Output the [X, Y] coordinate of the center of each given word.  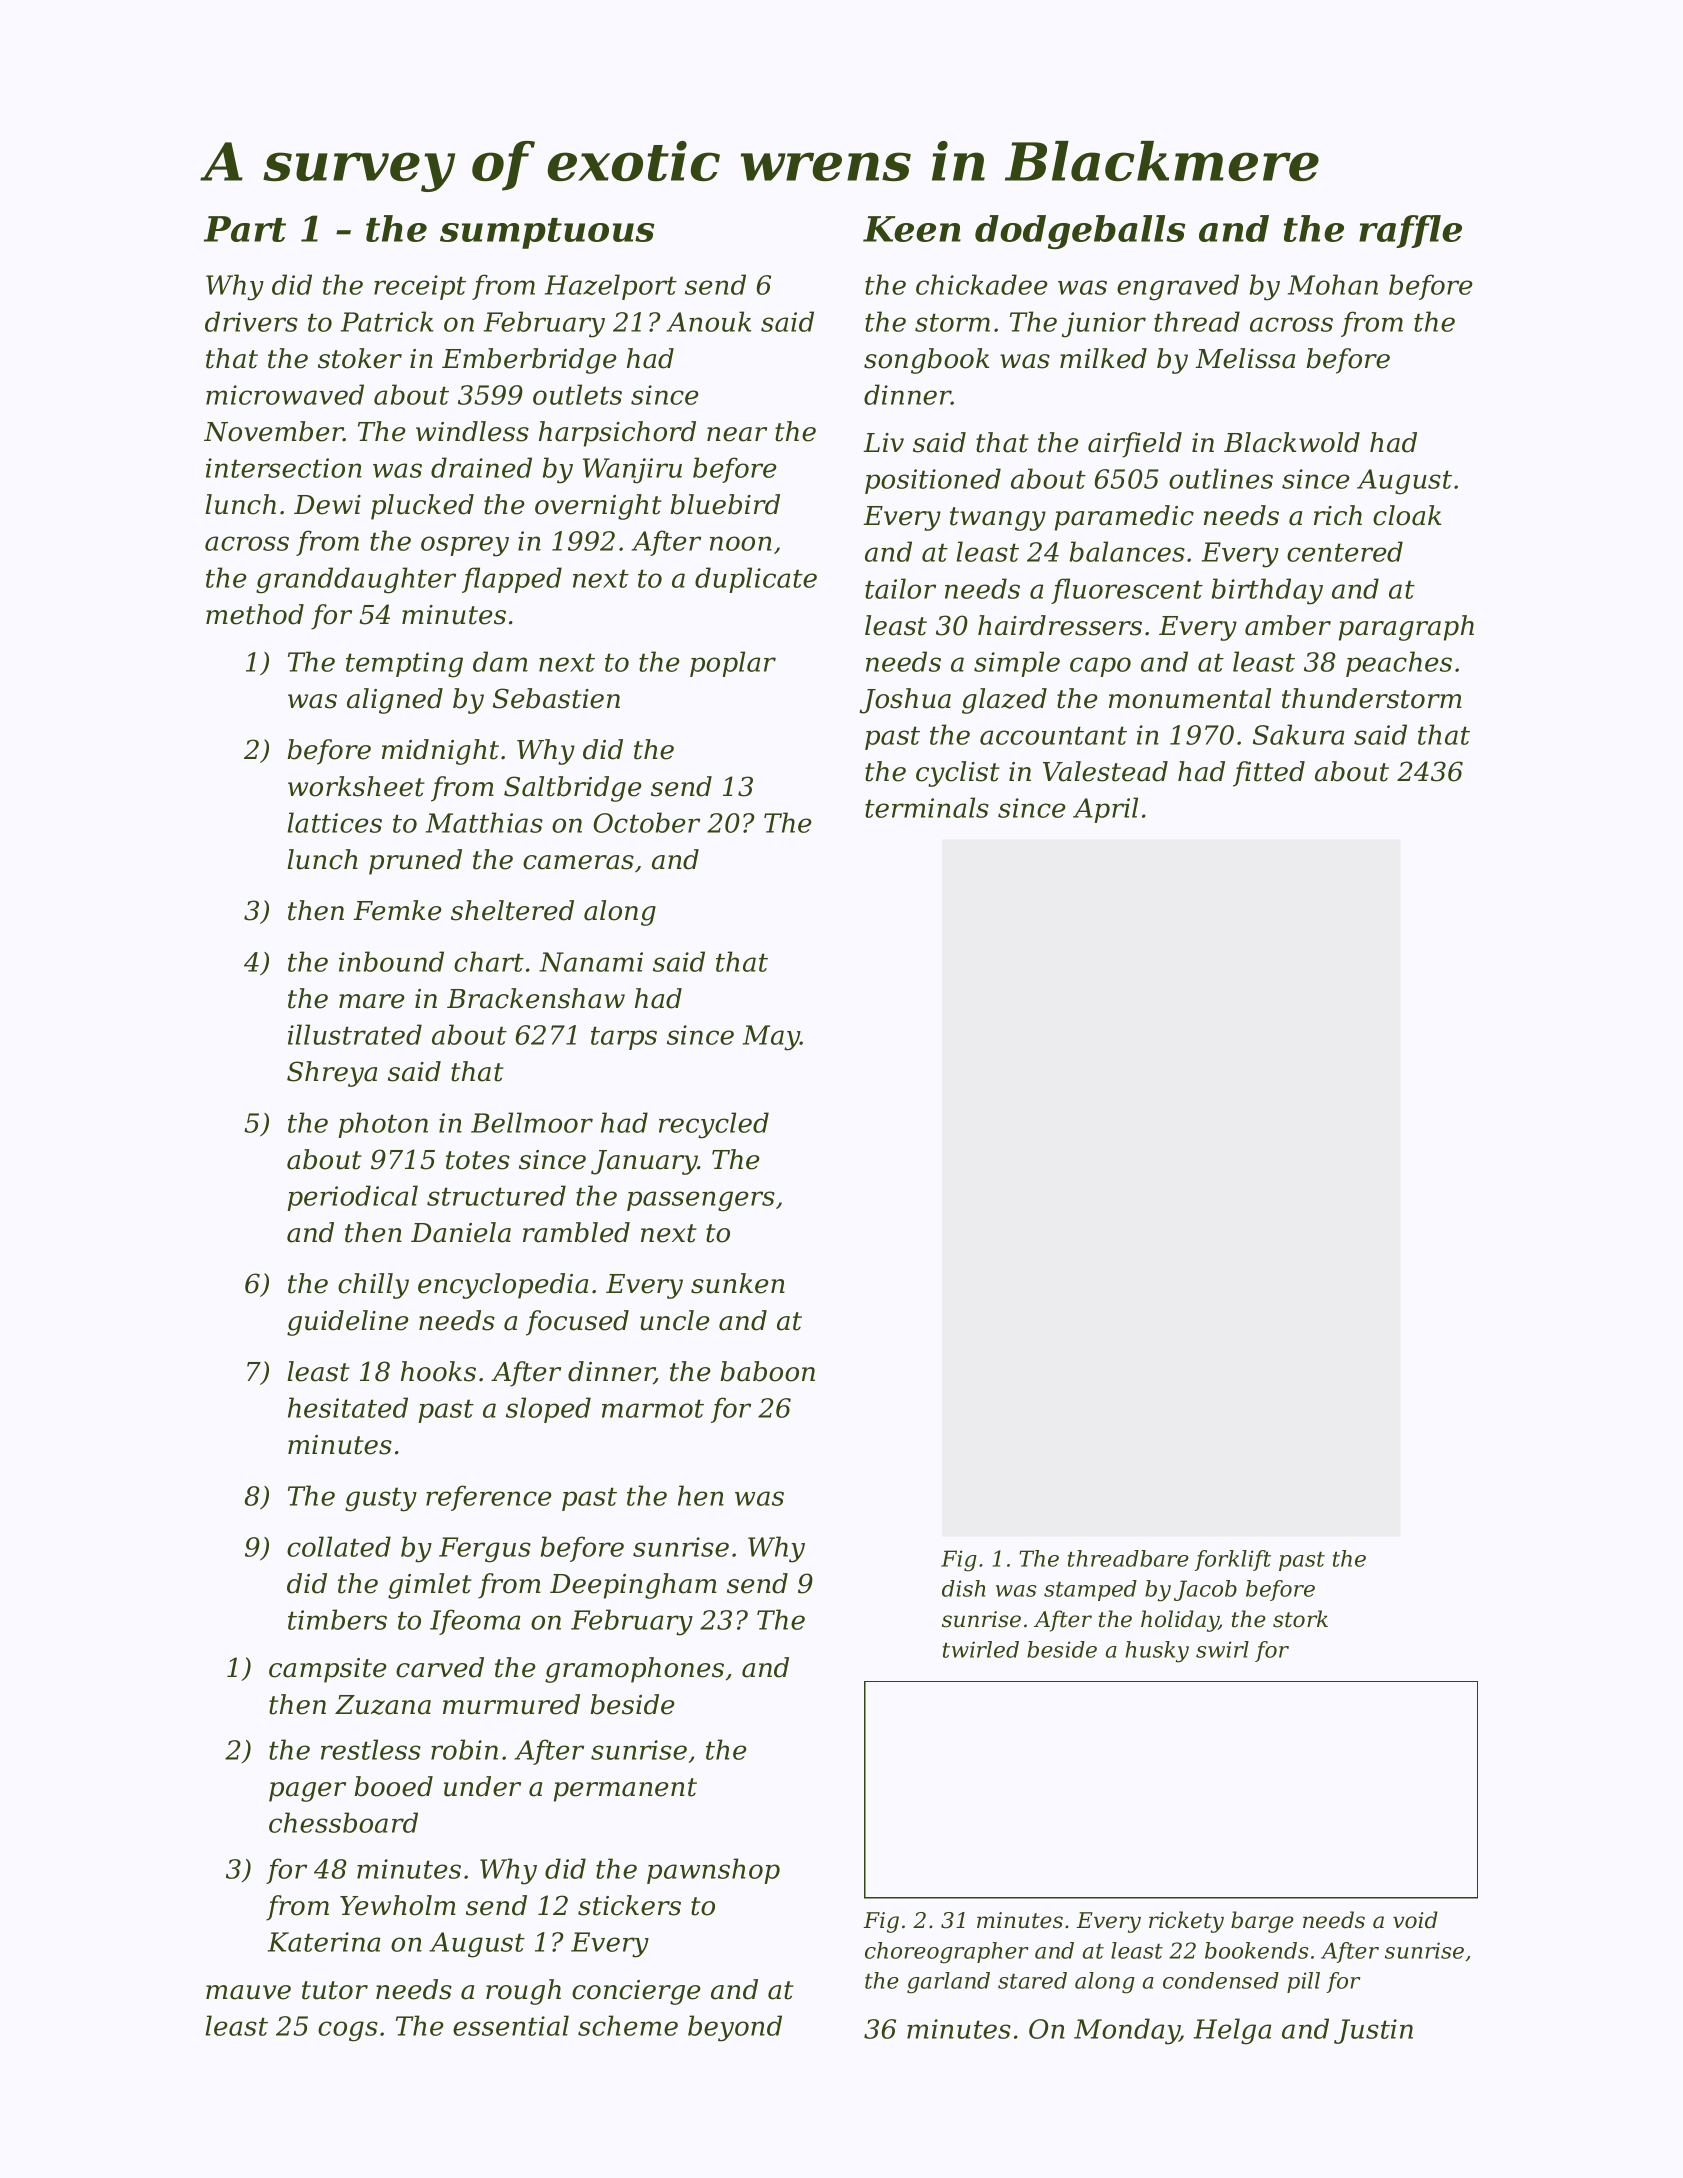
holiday [1180, 1621]
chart [489, 961]
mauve [248, 1992]
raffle [1410, 231]
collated [339, 1546]
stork [1300, 1619]
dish [964, 1588]
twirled [981, 1649]
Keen [912, 229]
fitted [1269, 774]
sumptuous [547, 233]
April [1105, 810]
